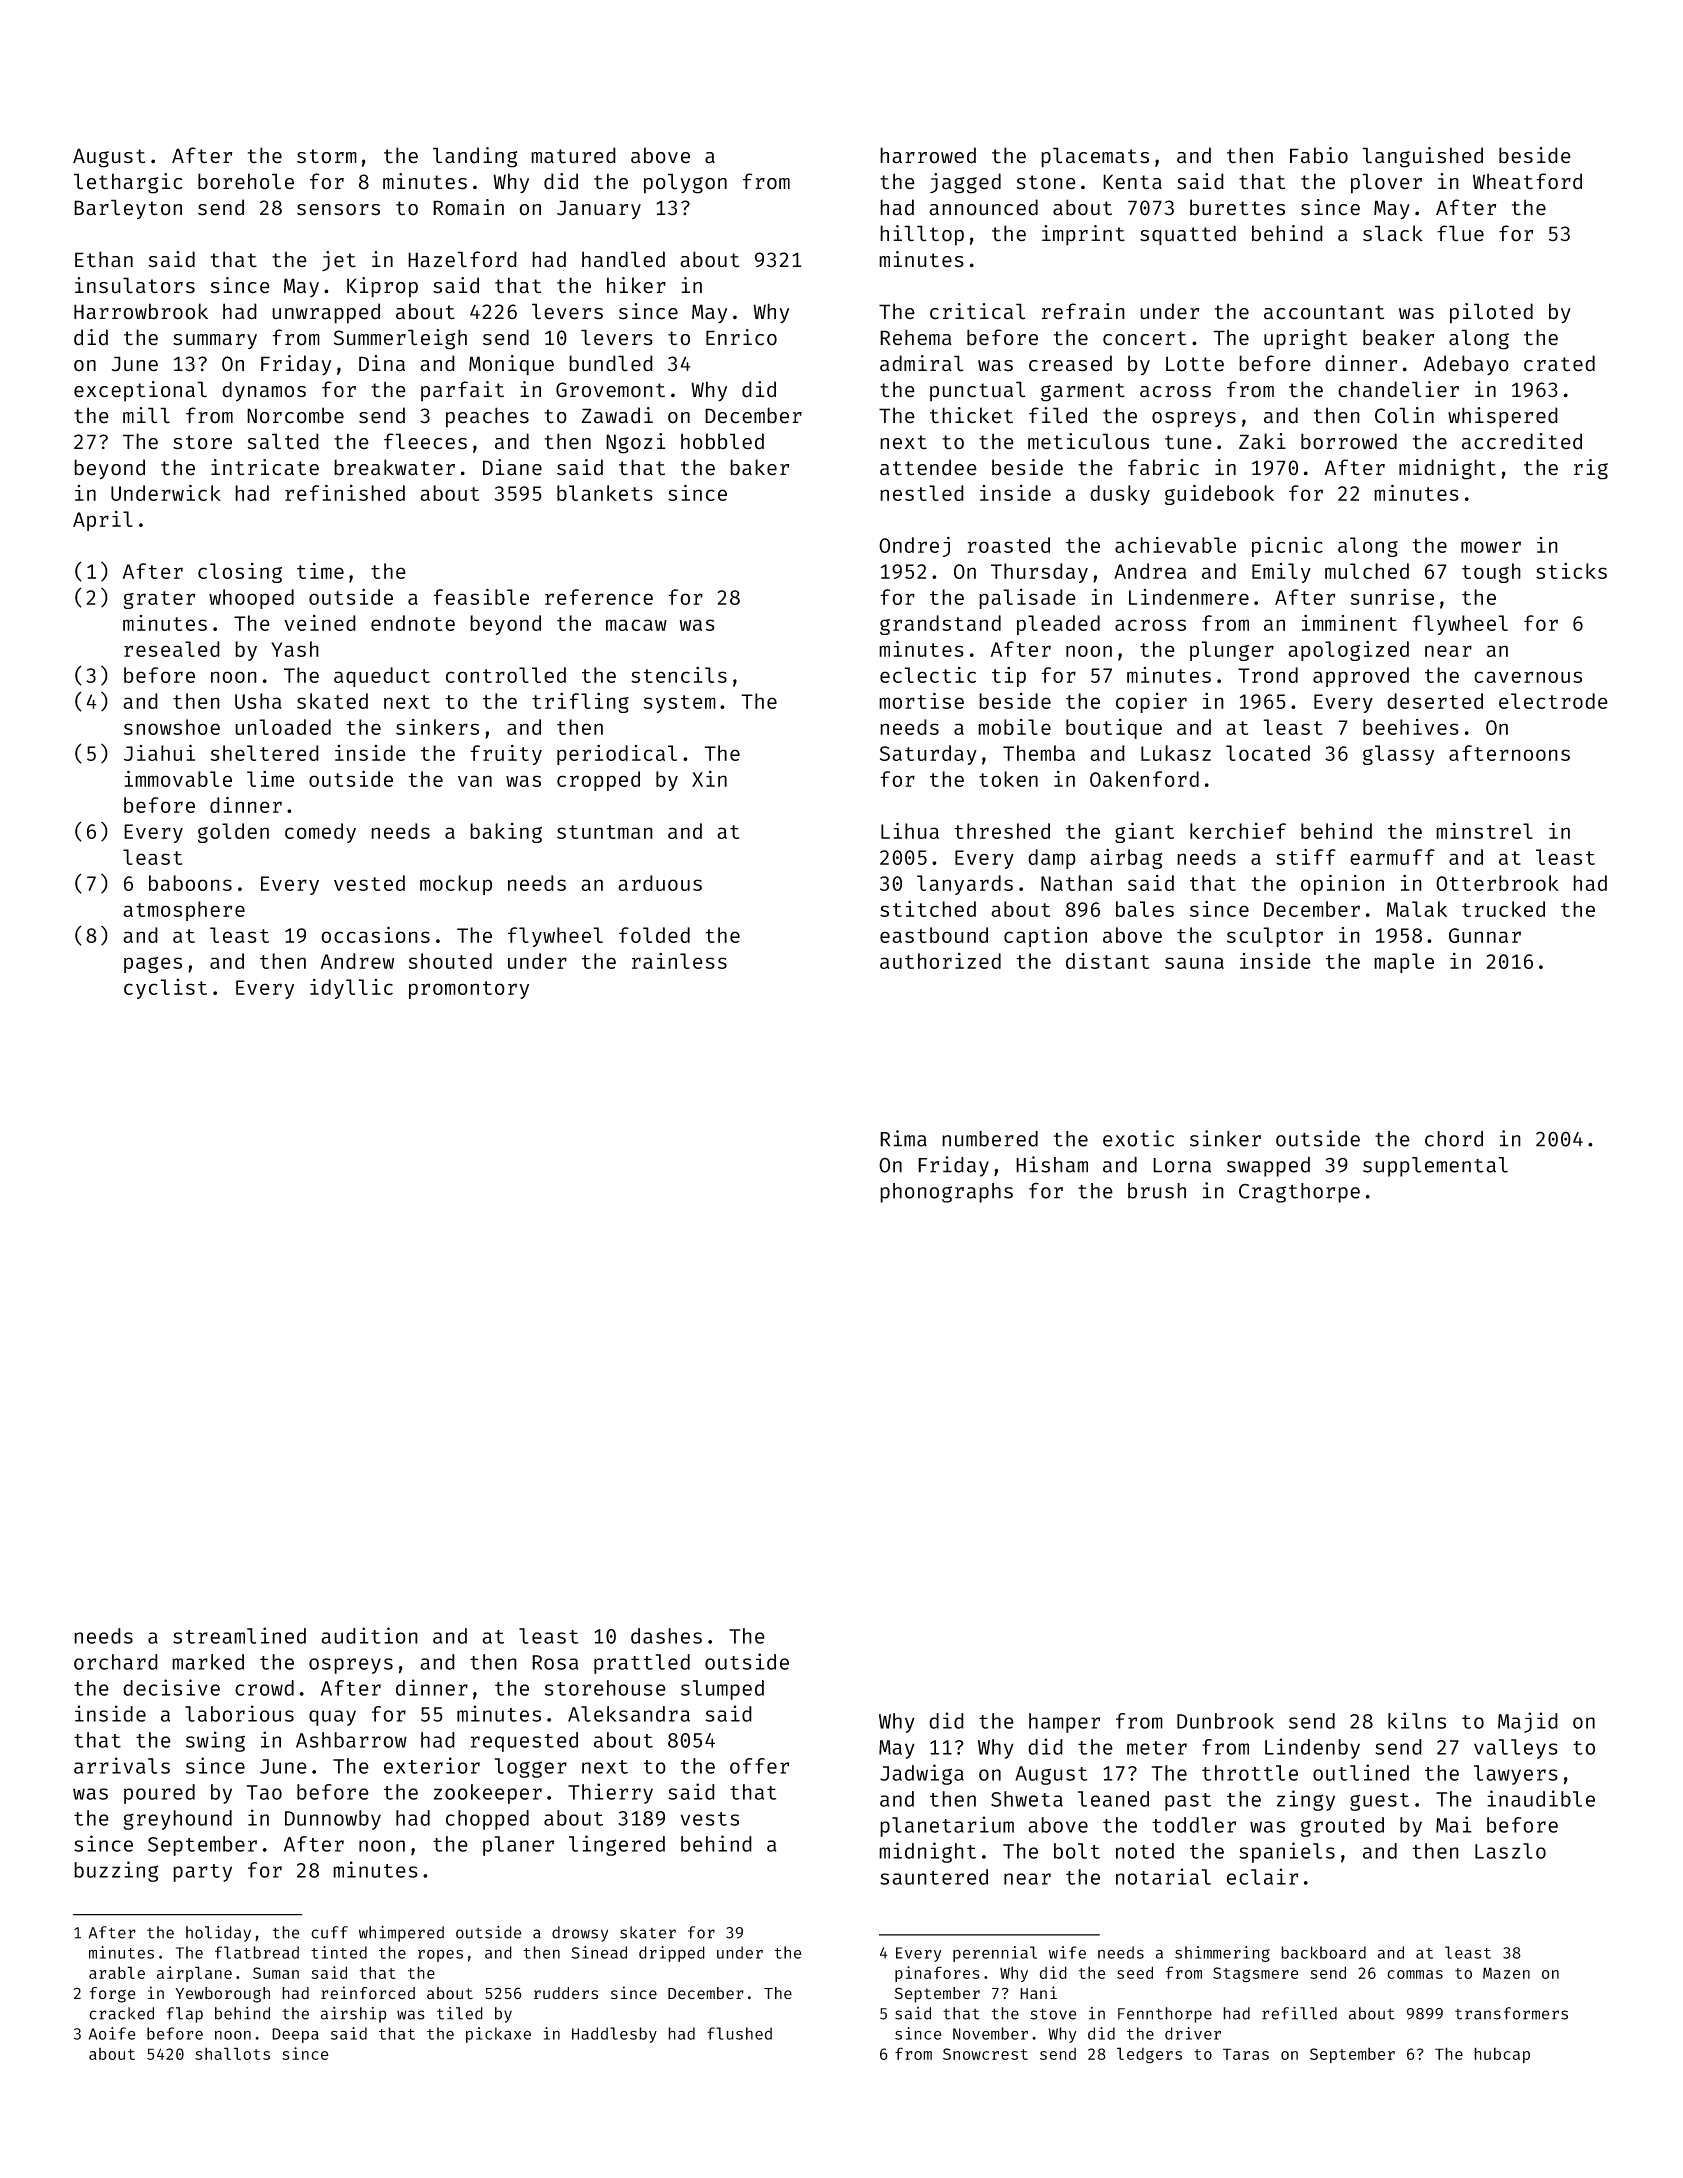 Image resolution: width=1683 pixels, height=2178 pixels. Describe the element at coordinates (172, 649) in the screenshot. I see `resealed` at that location.
